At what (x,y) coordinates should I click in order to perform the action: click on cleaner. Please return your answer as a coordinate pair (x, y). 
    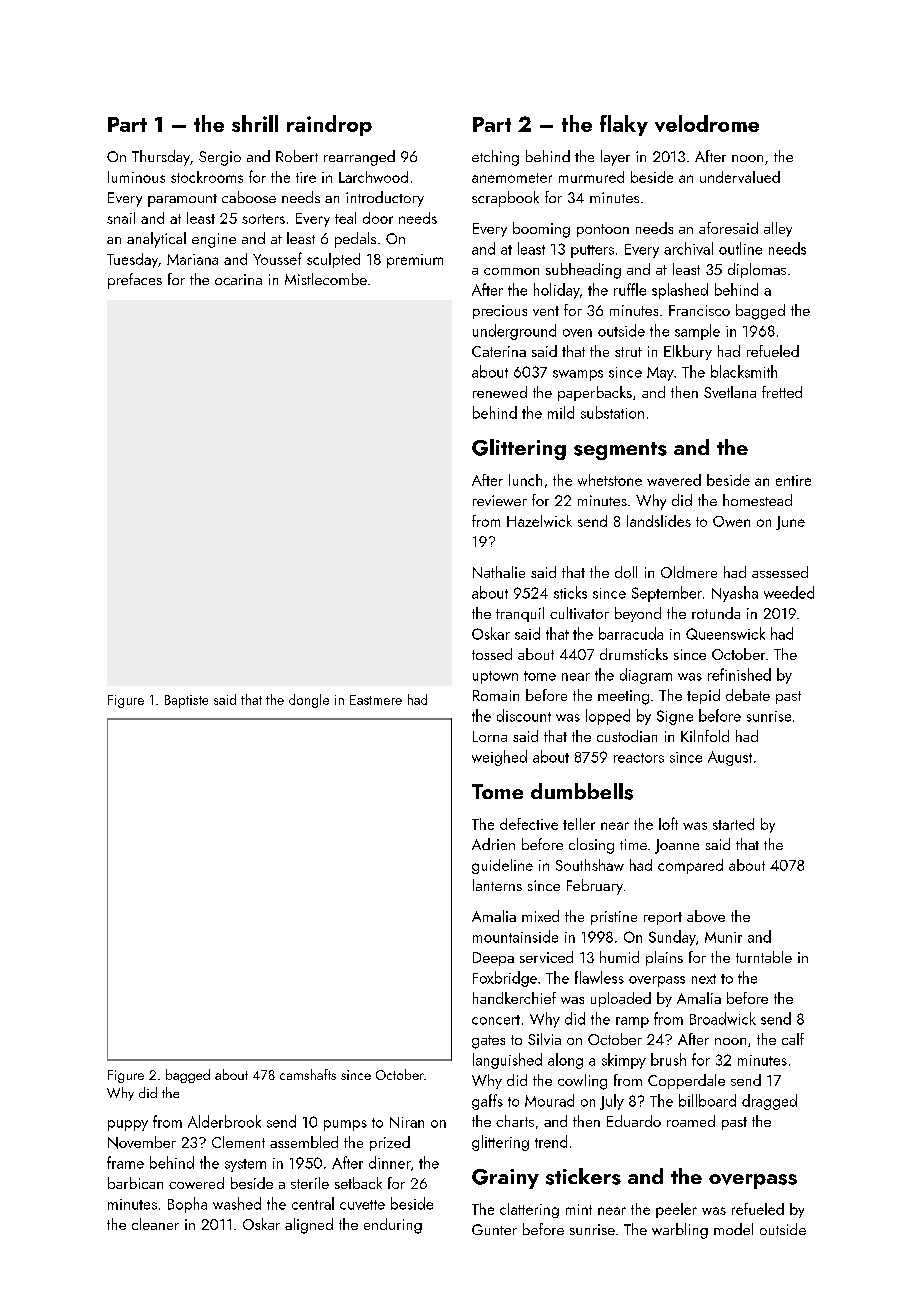
    Looking at the image, I should click on (155, 1224).
